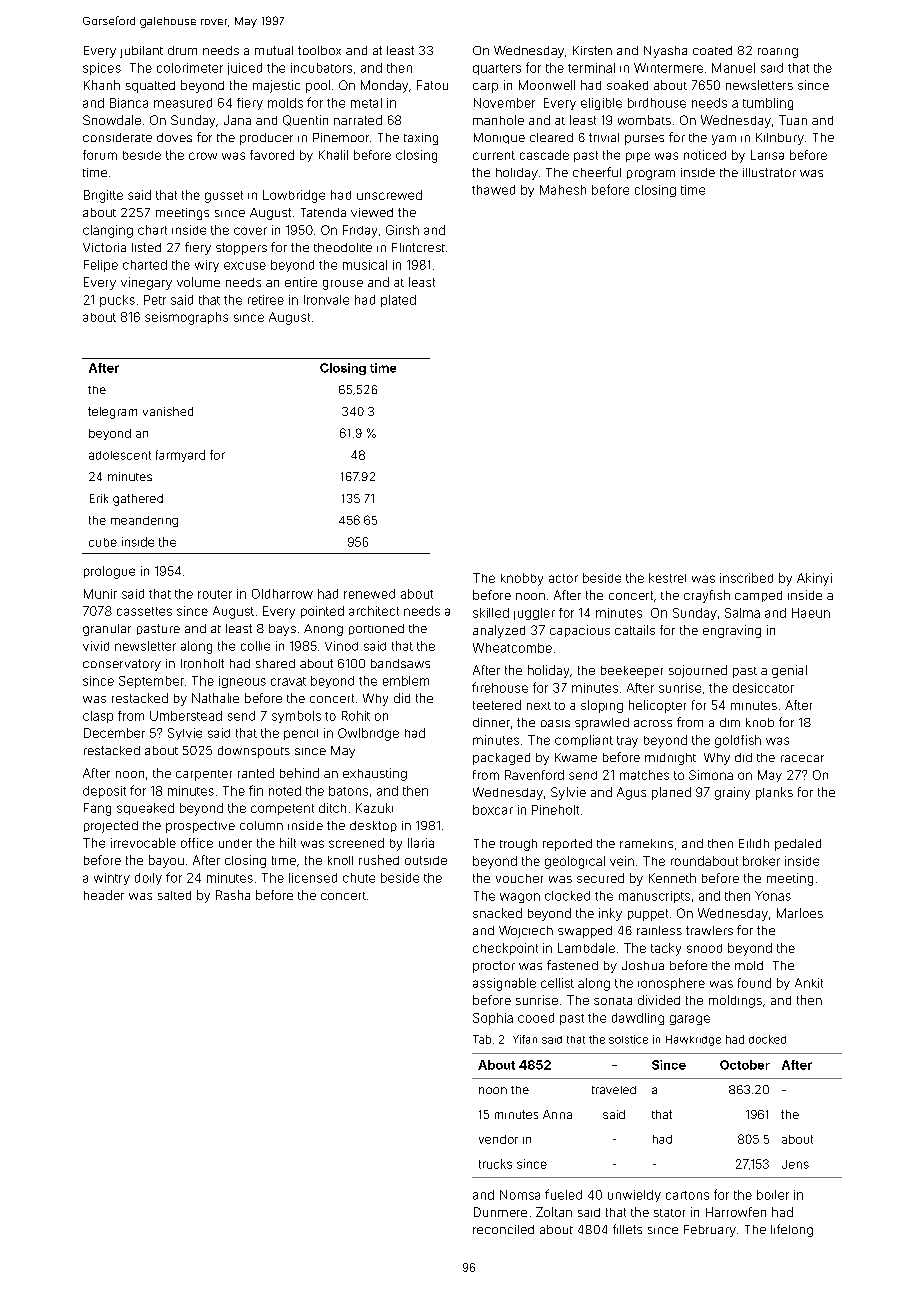  What do you see at coordinates (754, 983) in the screenshot?
I see `found` at bounding box center [754, 983].
